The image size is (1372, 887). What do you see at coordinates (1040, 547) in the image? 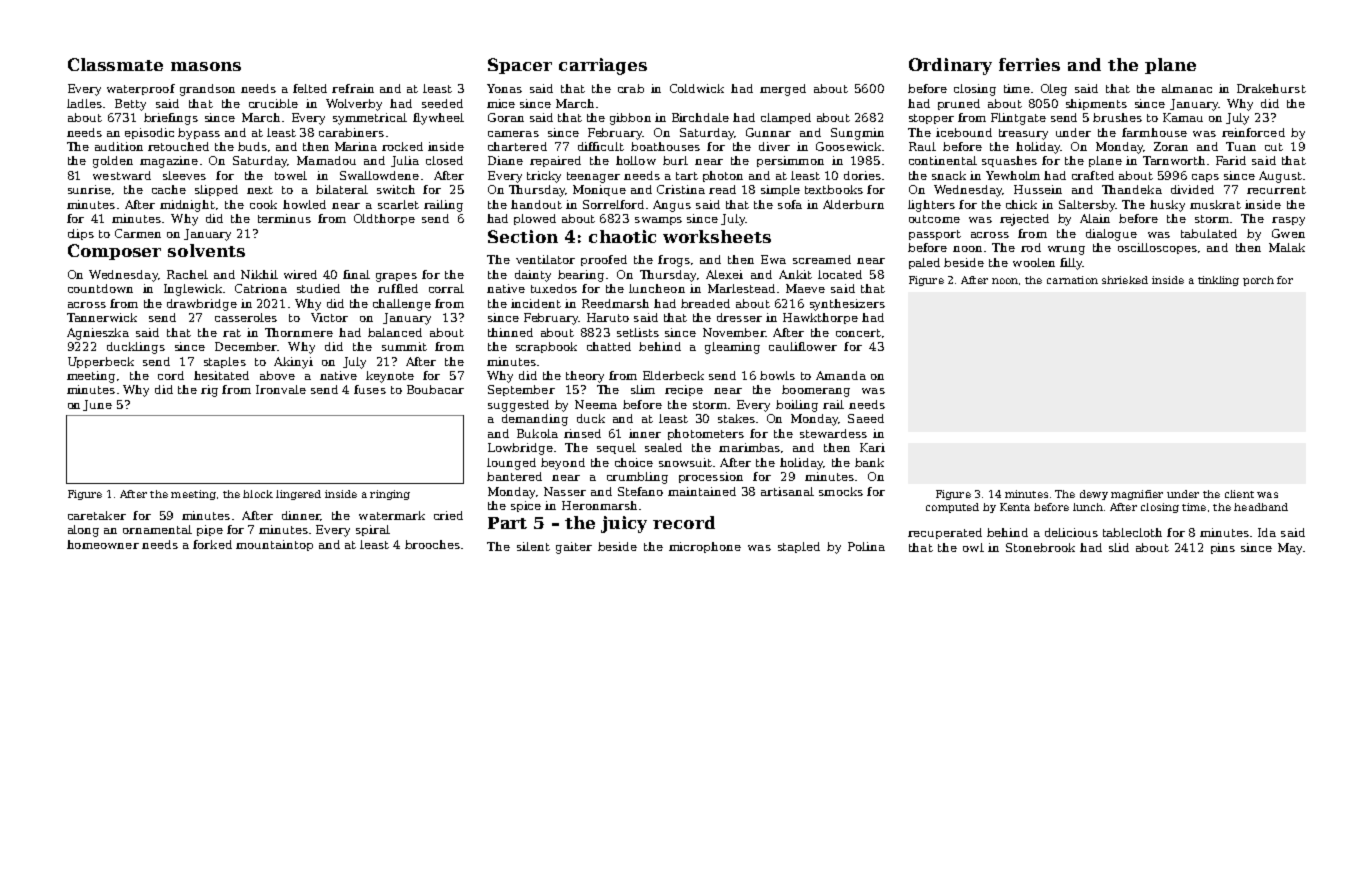
I see `Stonebrook` at bounding box center [1040, 547].
